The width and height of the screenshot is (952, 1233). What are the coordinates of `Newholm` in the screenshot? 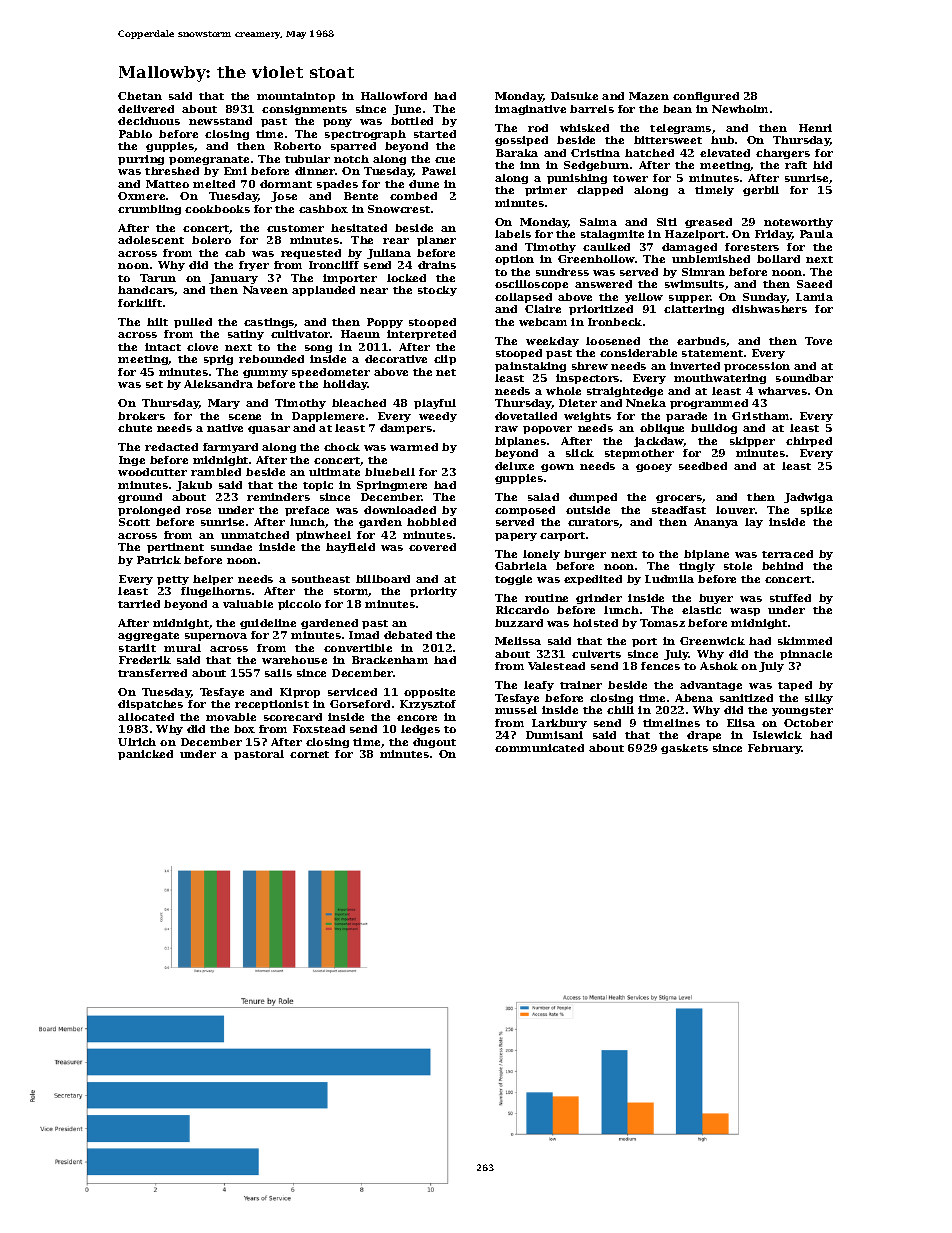 It's located at (740, 109).
